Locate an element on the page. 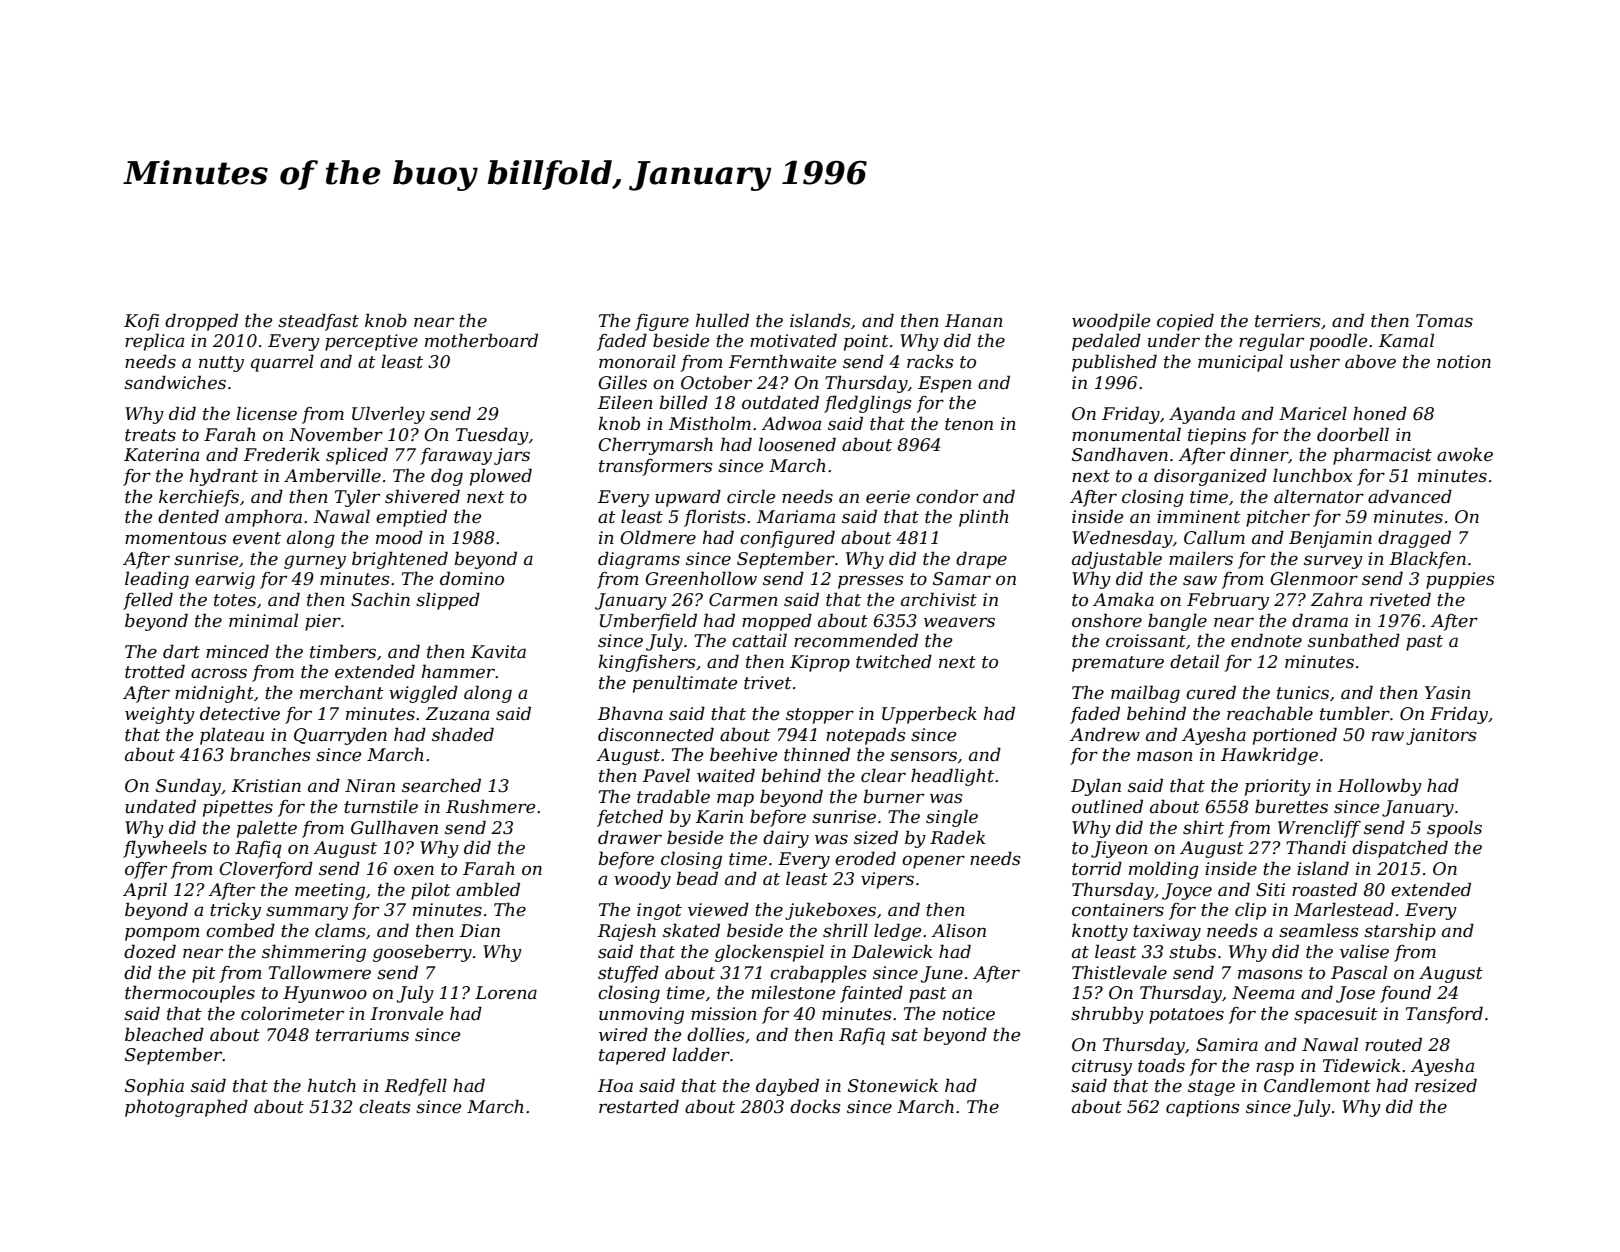  Tomas is located at coordinates (1444, 320).
